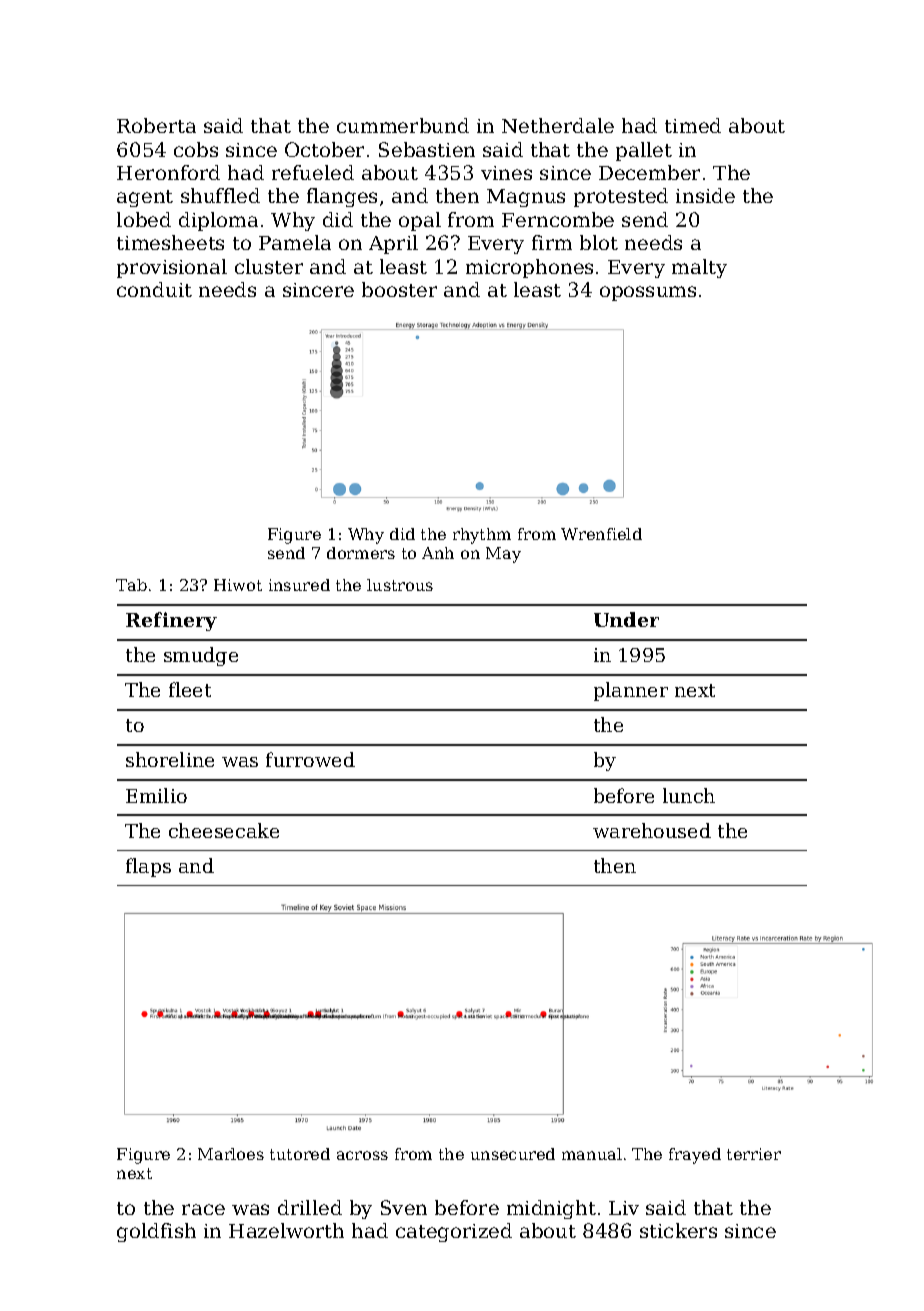 The width and height of the document is (924, 1311). I want to click on Hazelworth, so click(286, 1230).
